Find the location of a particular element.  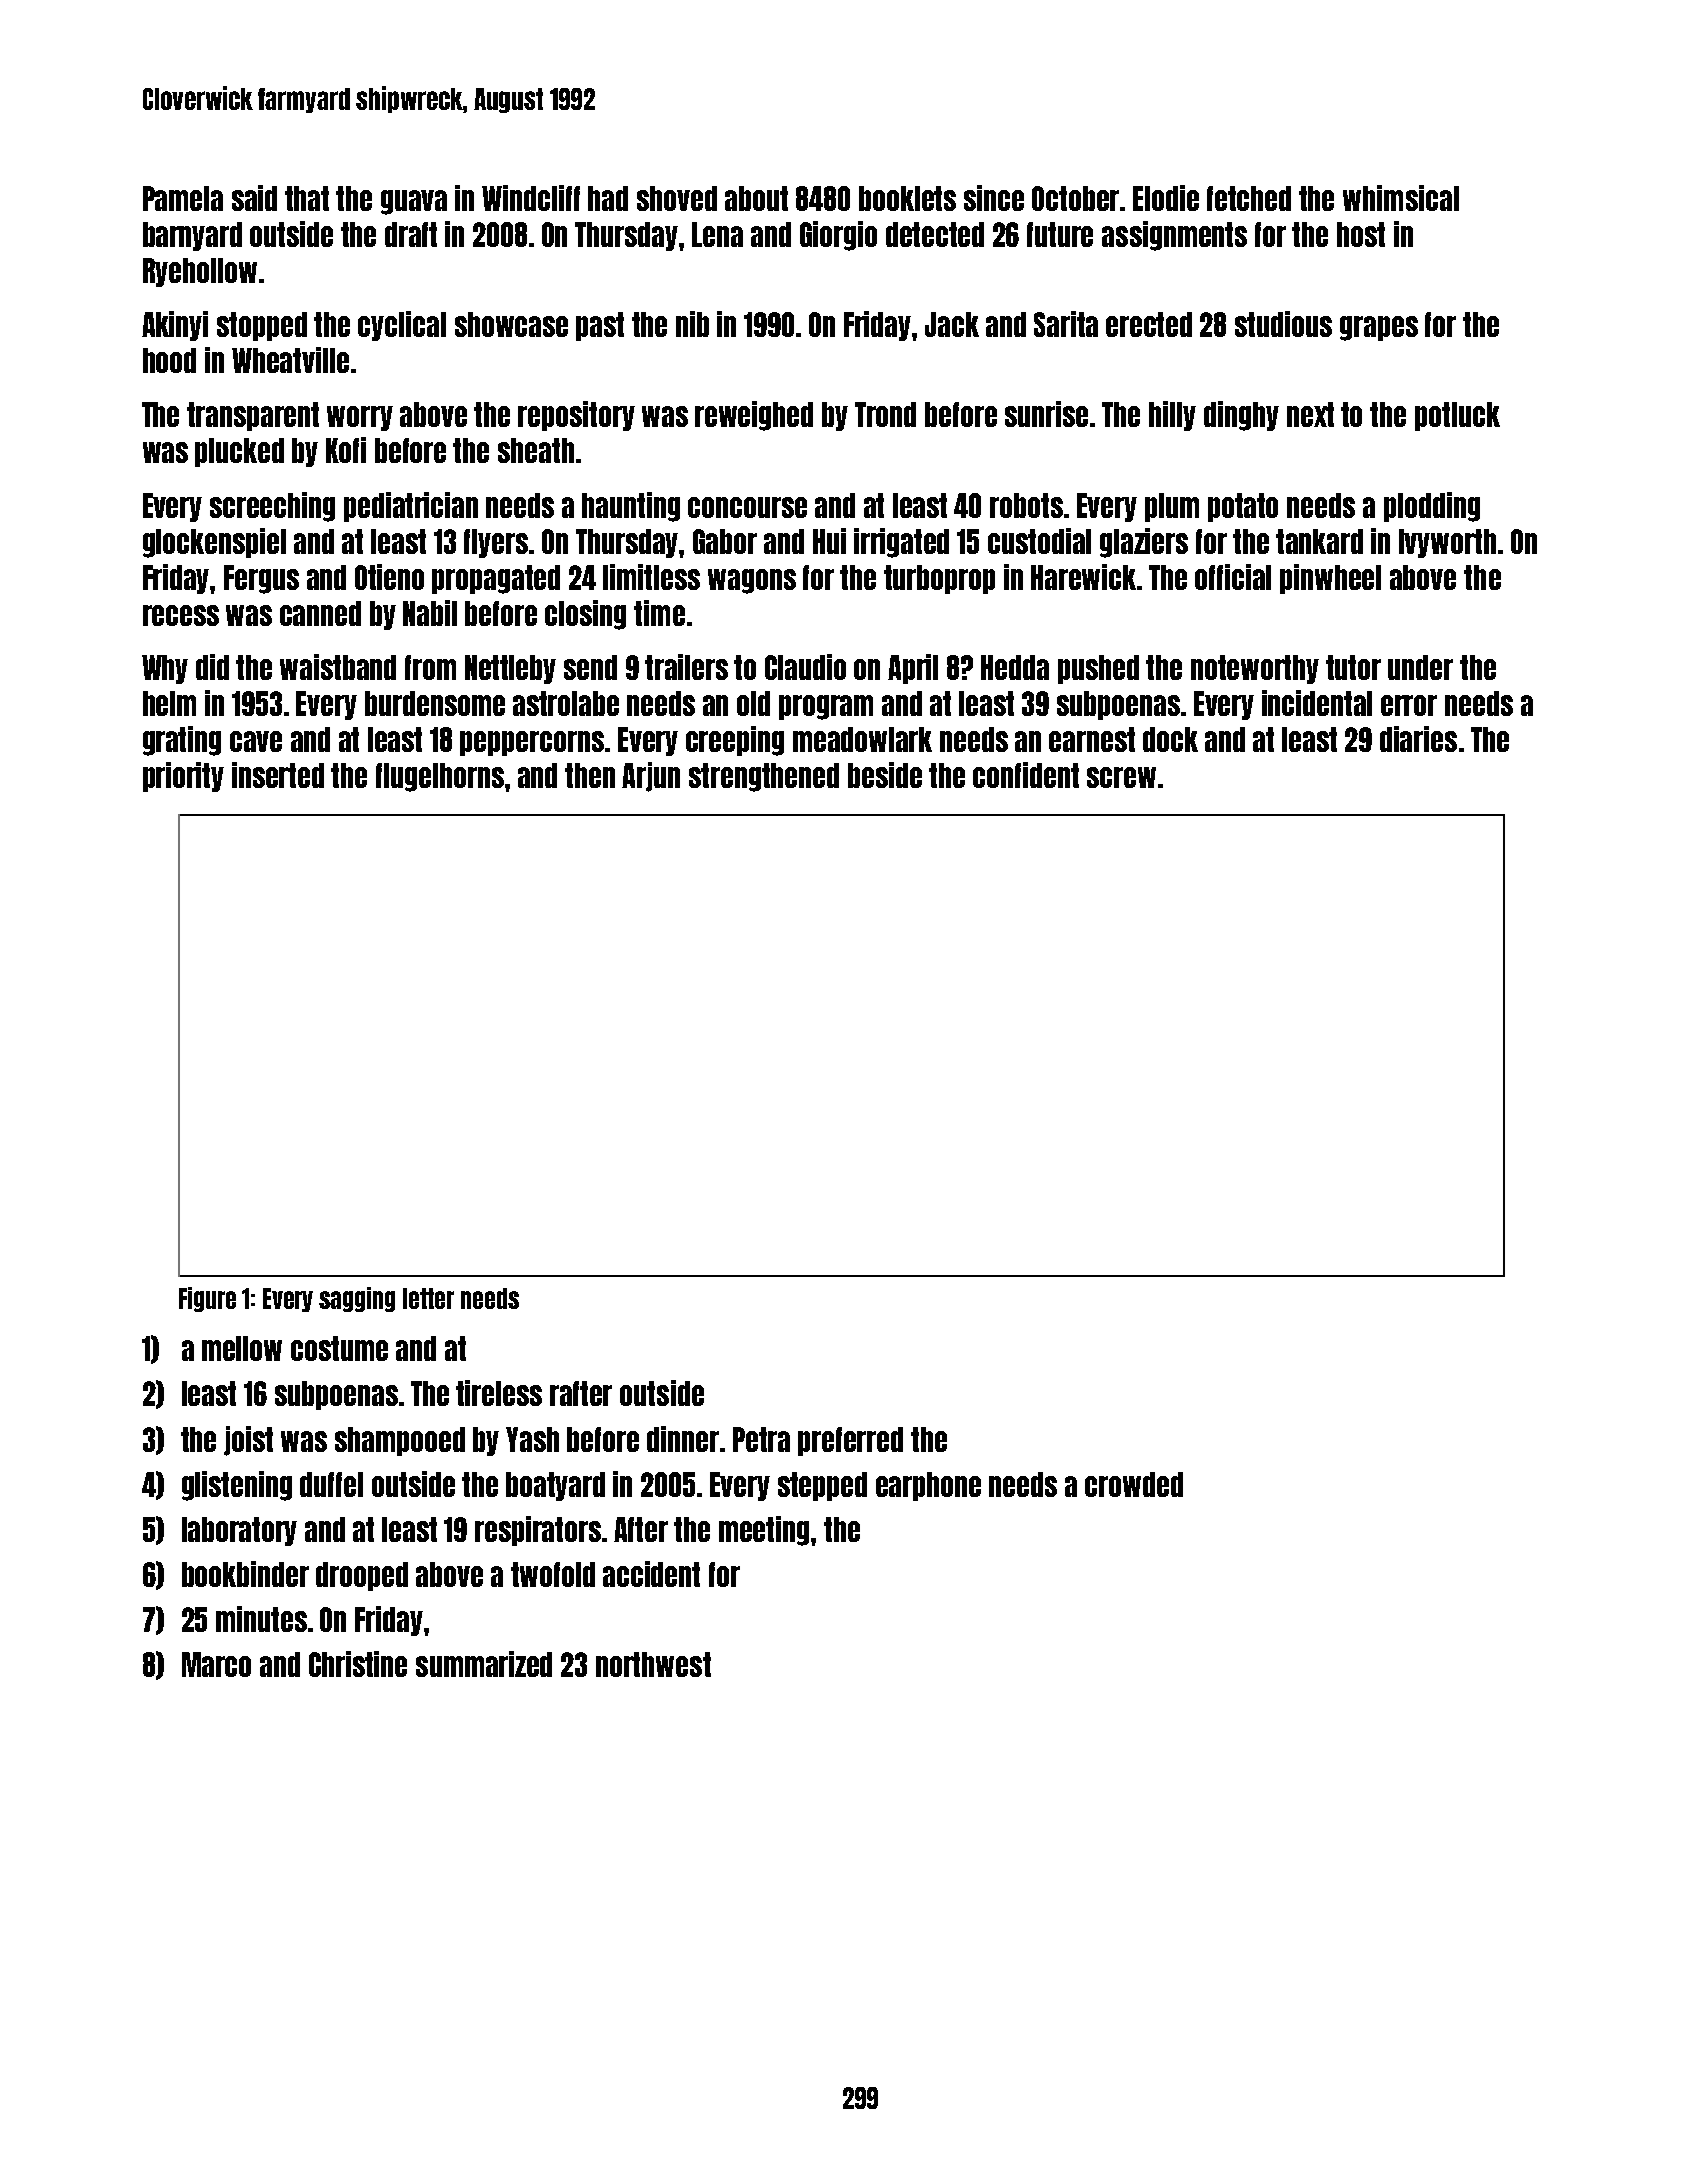

hilly is located at coordinates (1172, 416).
